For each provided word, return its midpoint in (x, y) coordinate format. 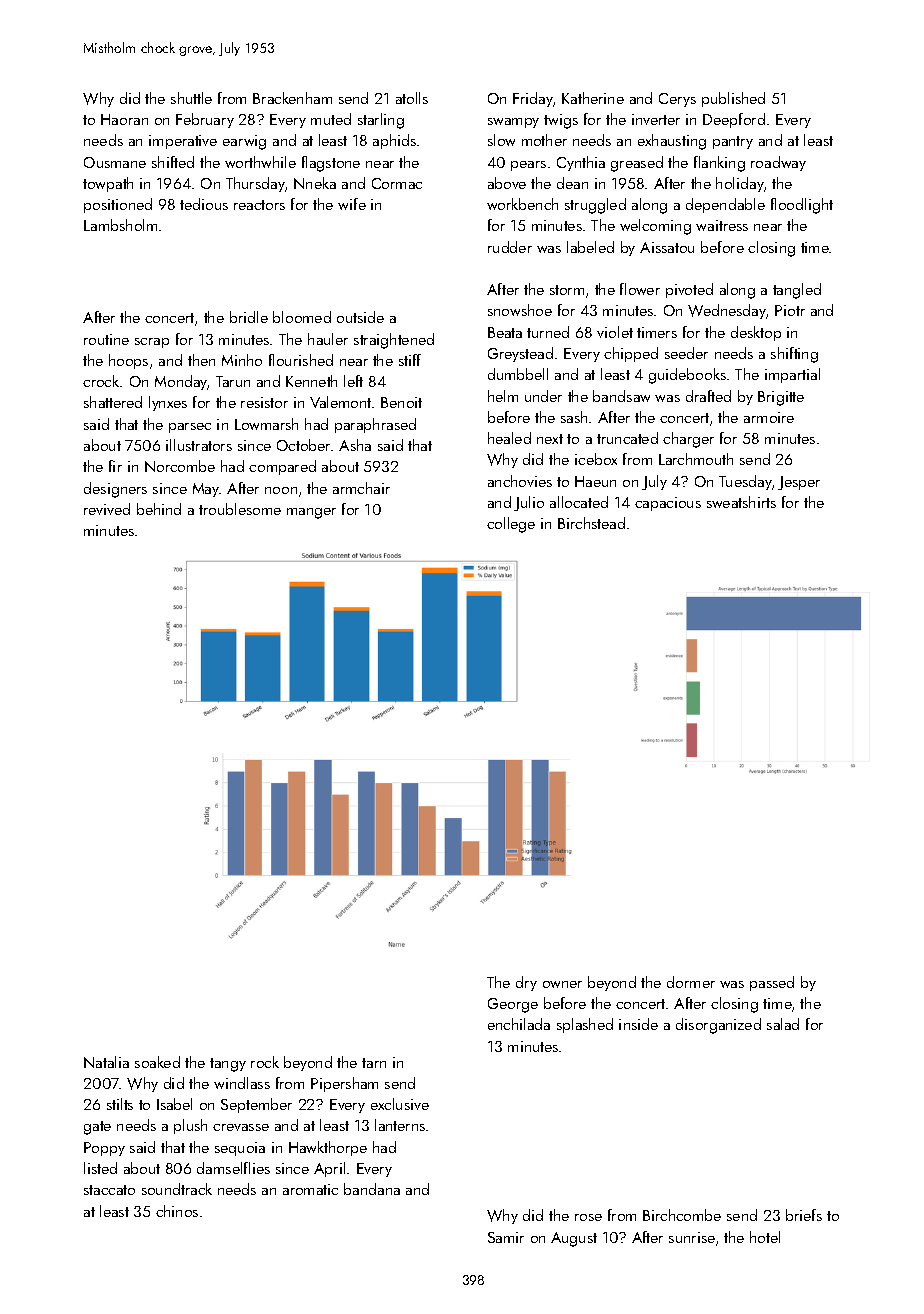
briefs (804, 1215)
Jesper (799, 483)
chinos (177, 1211)
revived (107, 509)
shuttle (191, 98)
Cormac (397, 183)
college (511, 525)
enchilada (519, 1024)
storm (567, 290)
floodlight (802, 206)
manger (311, 513)
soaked (157, 1062)
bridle (249, 317)
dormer (691, 982)
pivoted (689, 290)
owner (562, 984)
